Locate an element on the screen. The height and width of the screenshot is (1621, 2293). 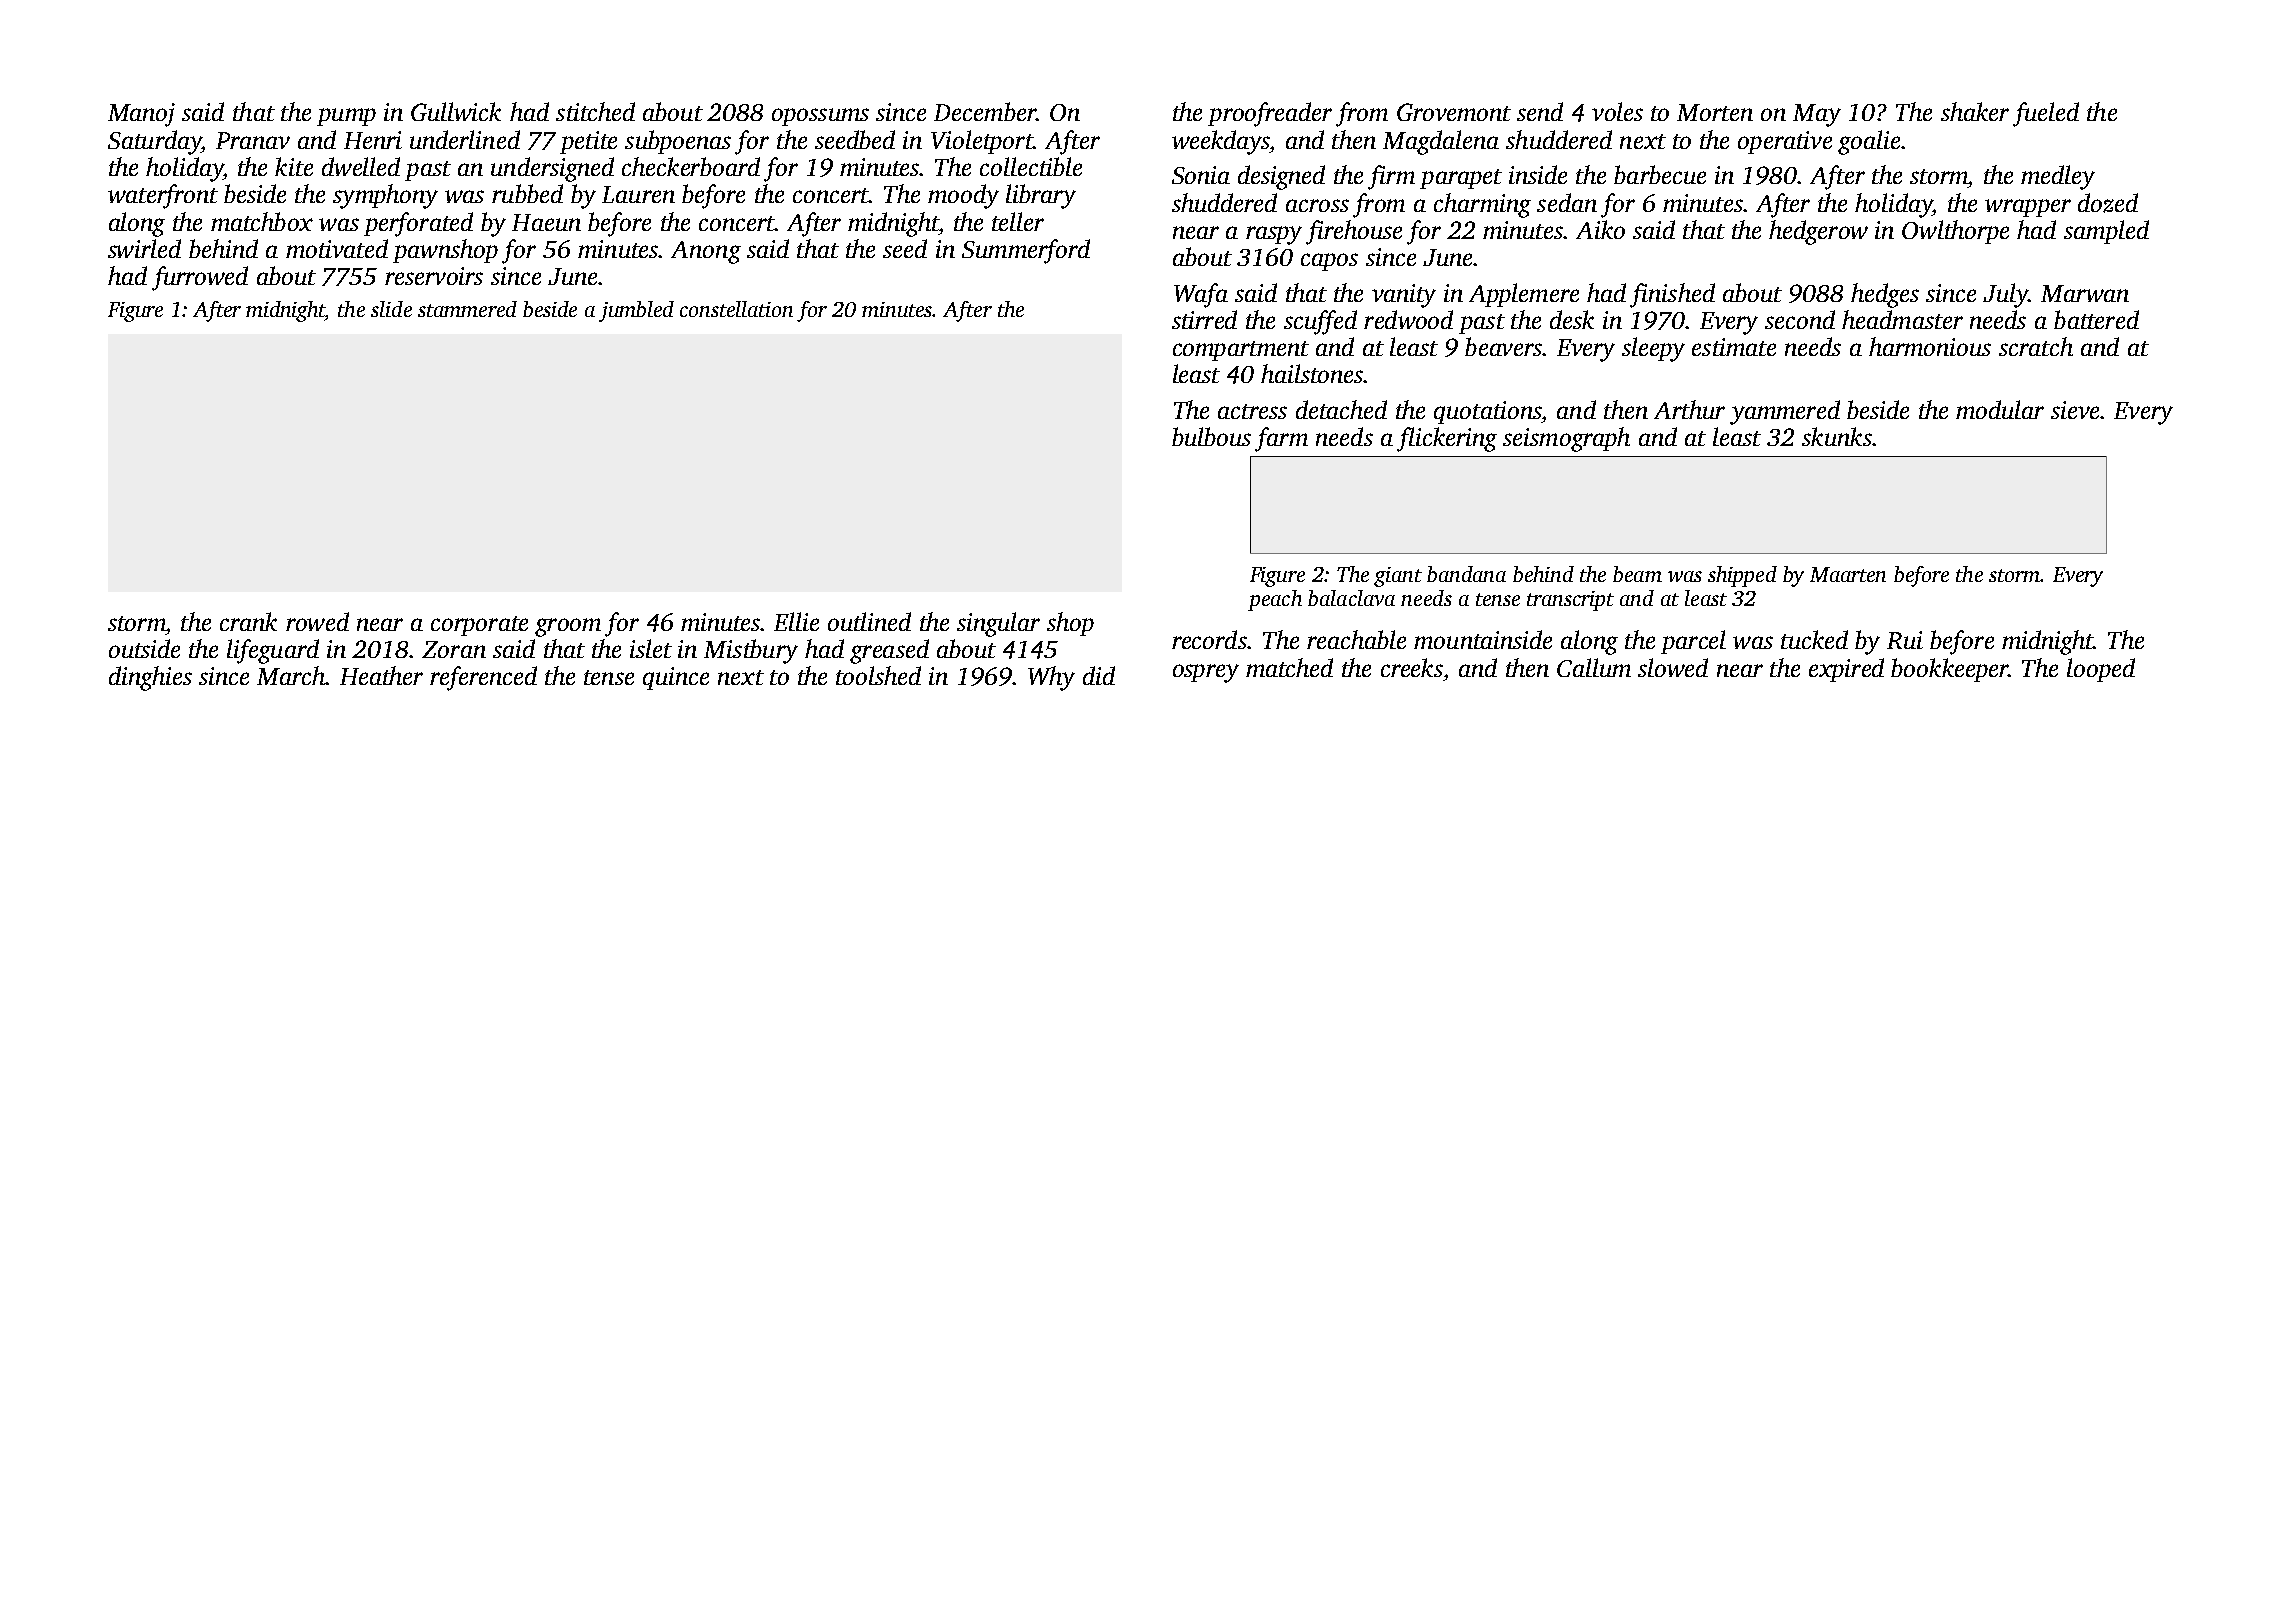
fueled is located at coordinates (2046, 114).
